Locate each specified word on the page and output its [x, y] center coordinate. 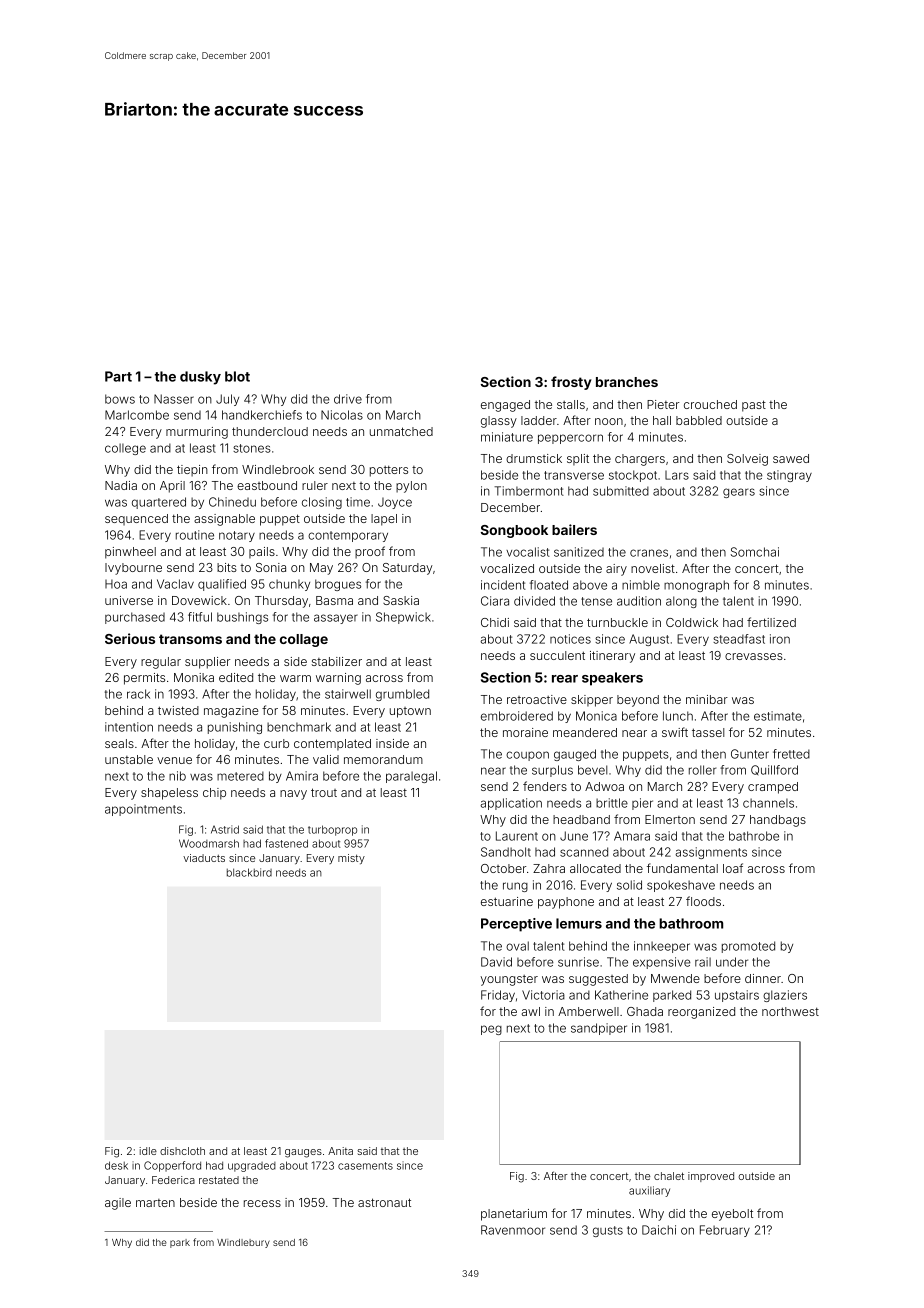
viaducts [204, 858]
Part [118, 376]
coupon [527, 756]
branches [627, 382]
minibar [707, 699]
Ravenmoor [513, 1230]
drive [348, 399]
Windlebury [243, 1243]
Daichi [659, 1230]
